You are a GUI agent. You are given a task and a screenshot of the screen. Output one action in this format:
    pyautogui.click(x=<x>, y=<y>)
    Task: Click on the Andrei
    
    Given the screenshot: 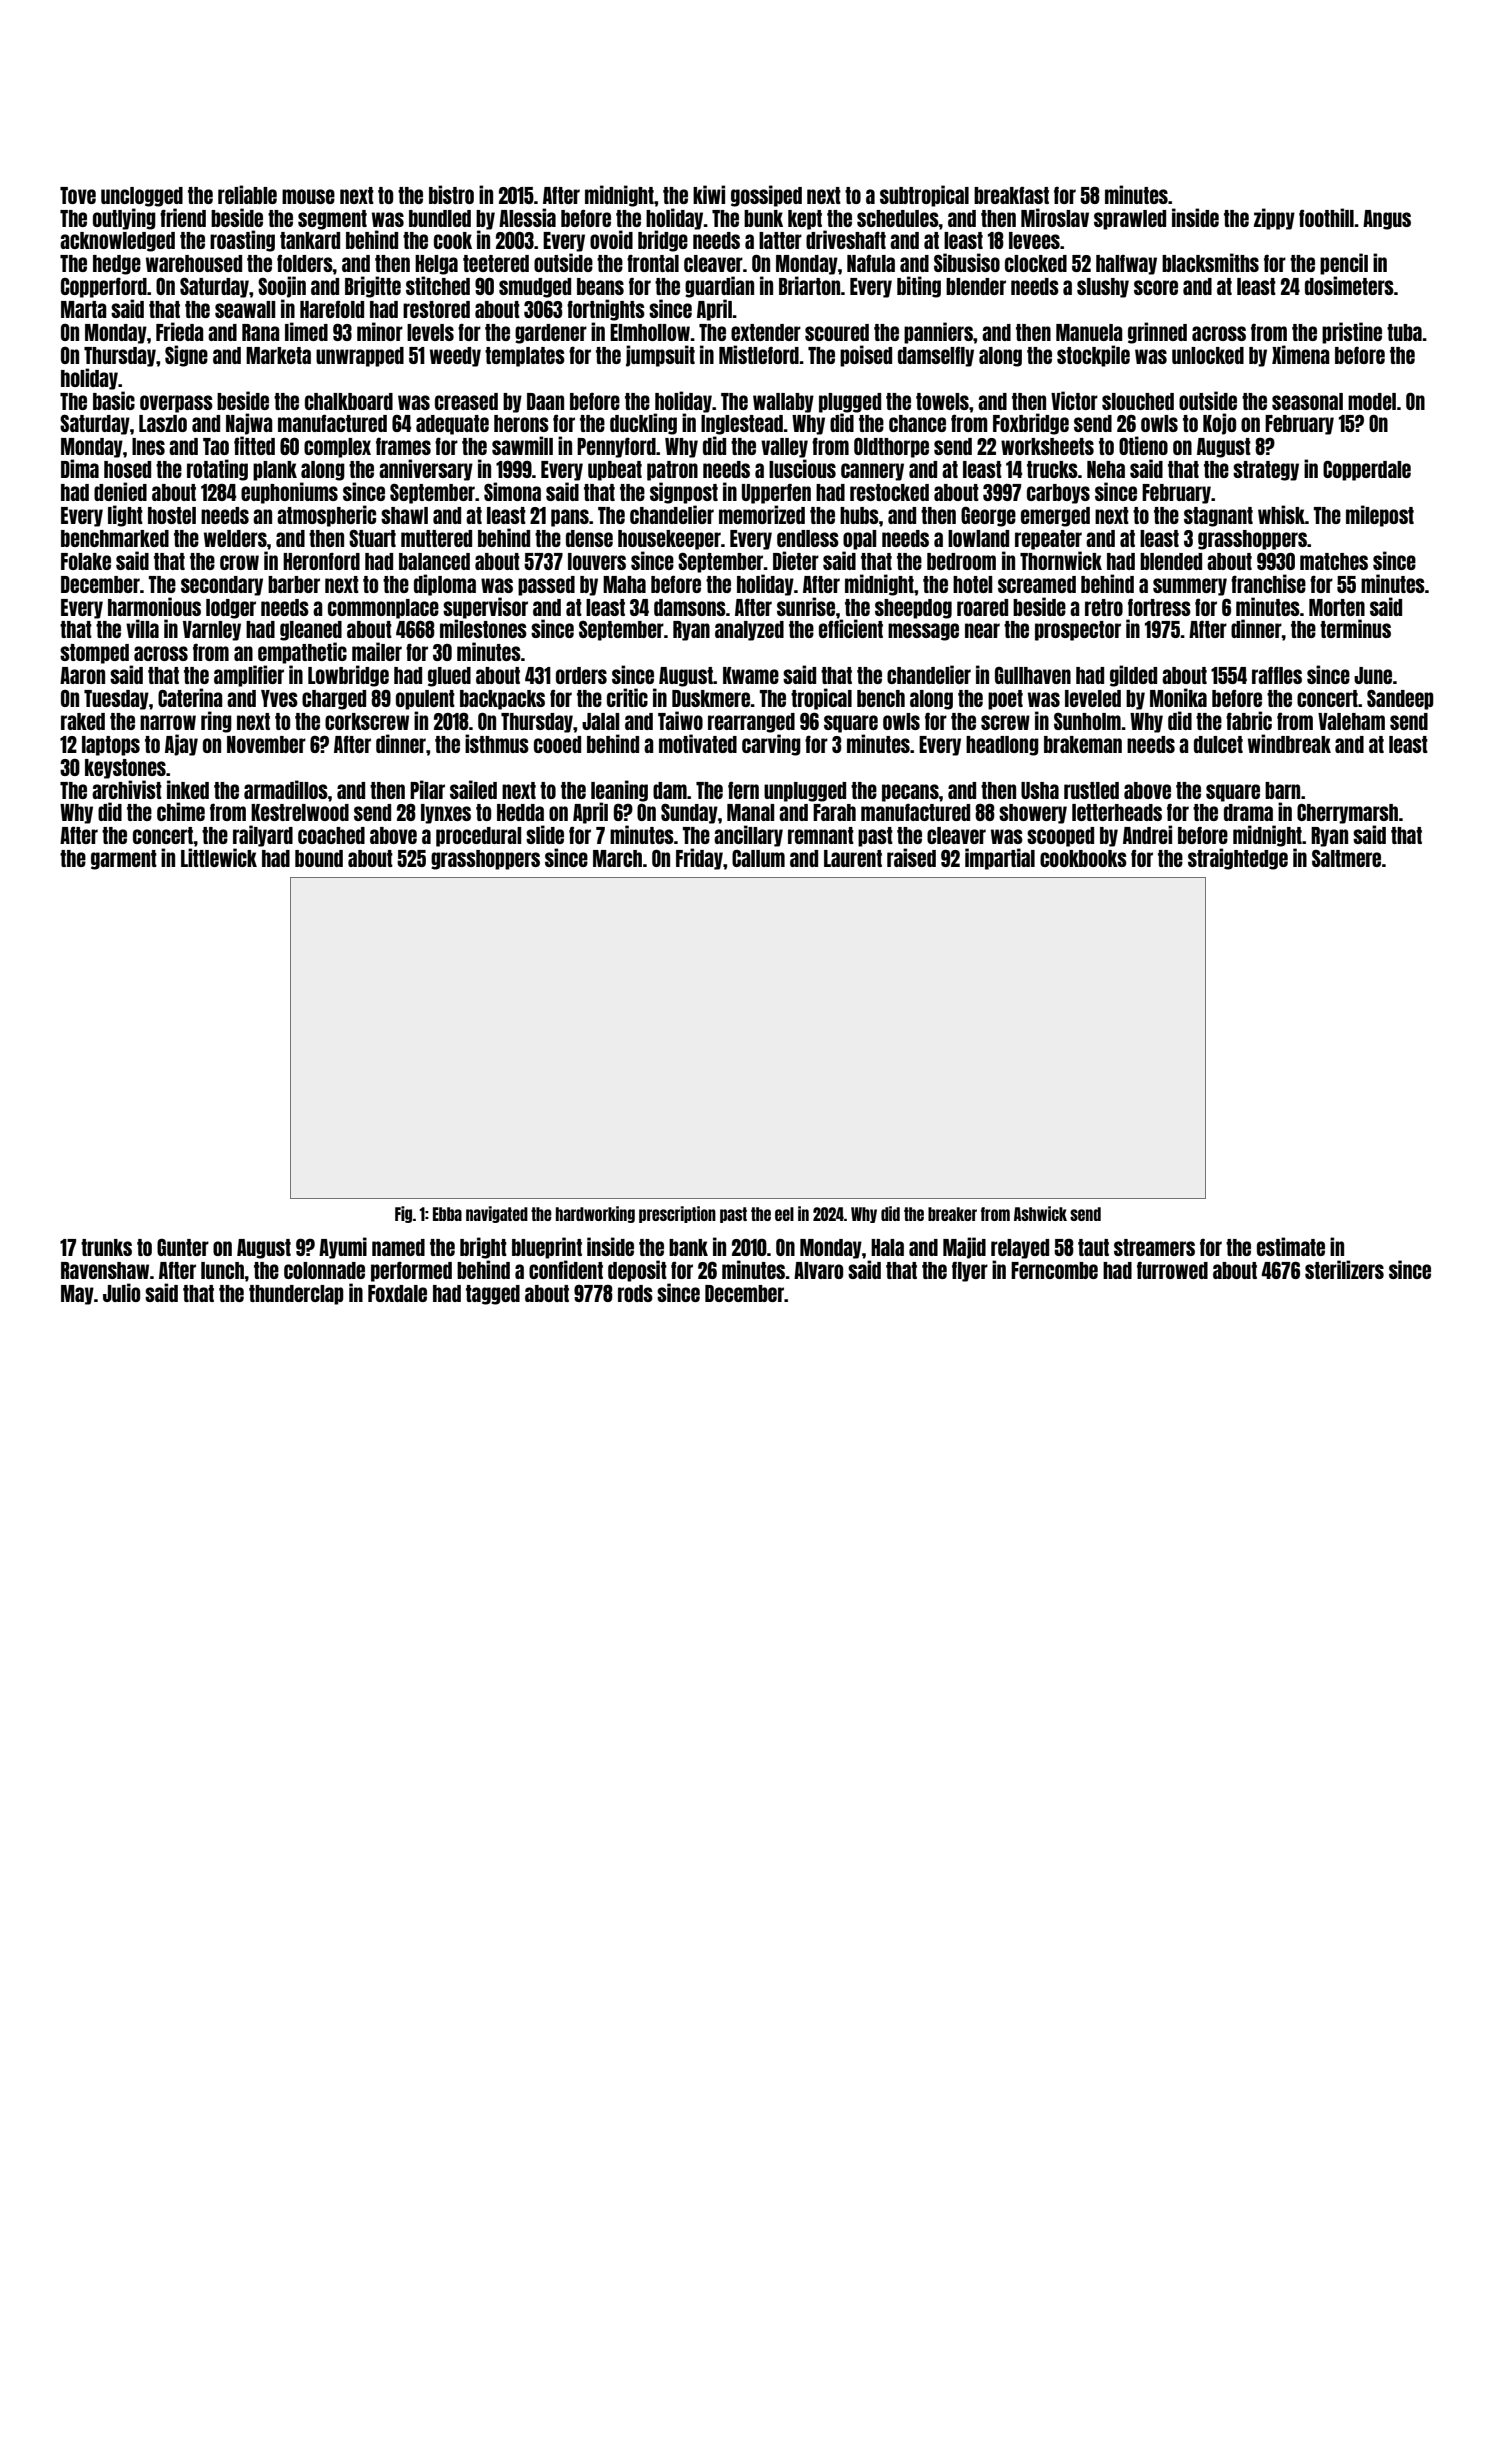 What is the action you would take?
    pyautogui.click(x=1147, y=834)
